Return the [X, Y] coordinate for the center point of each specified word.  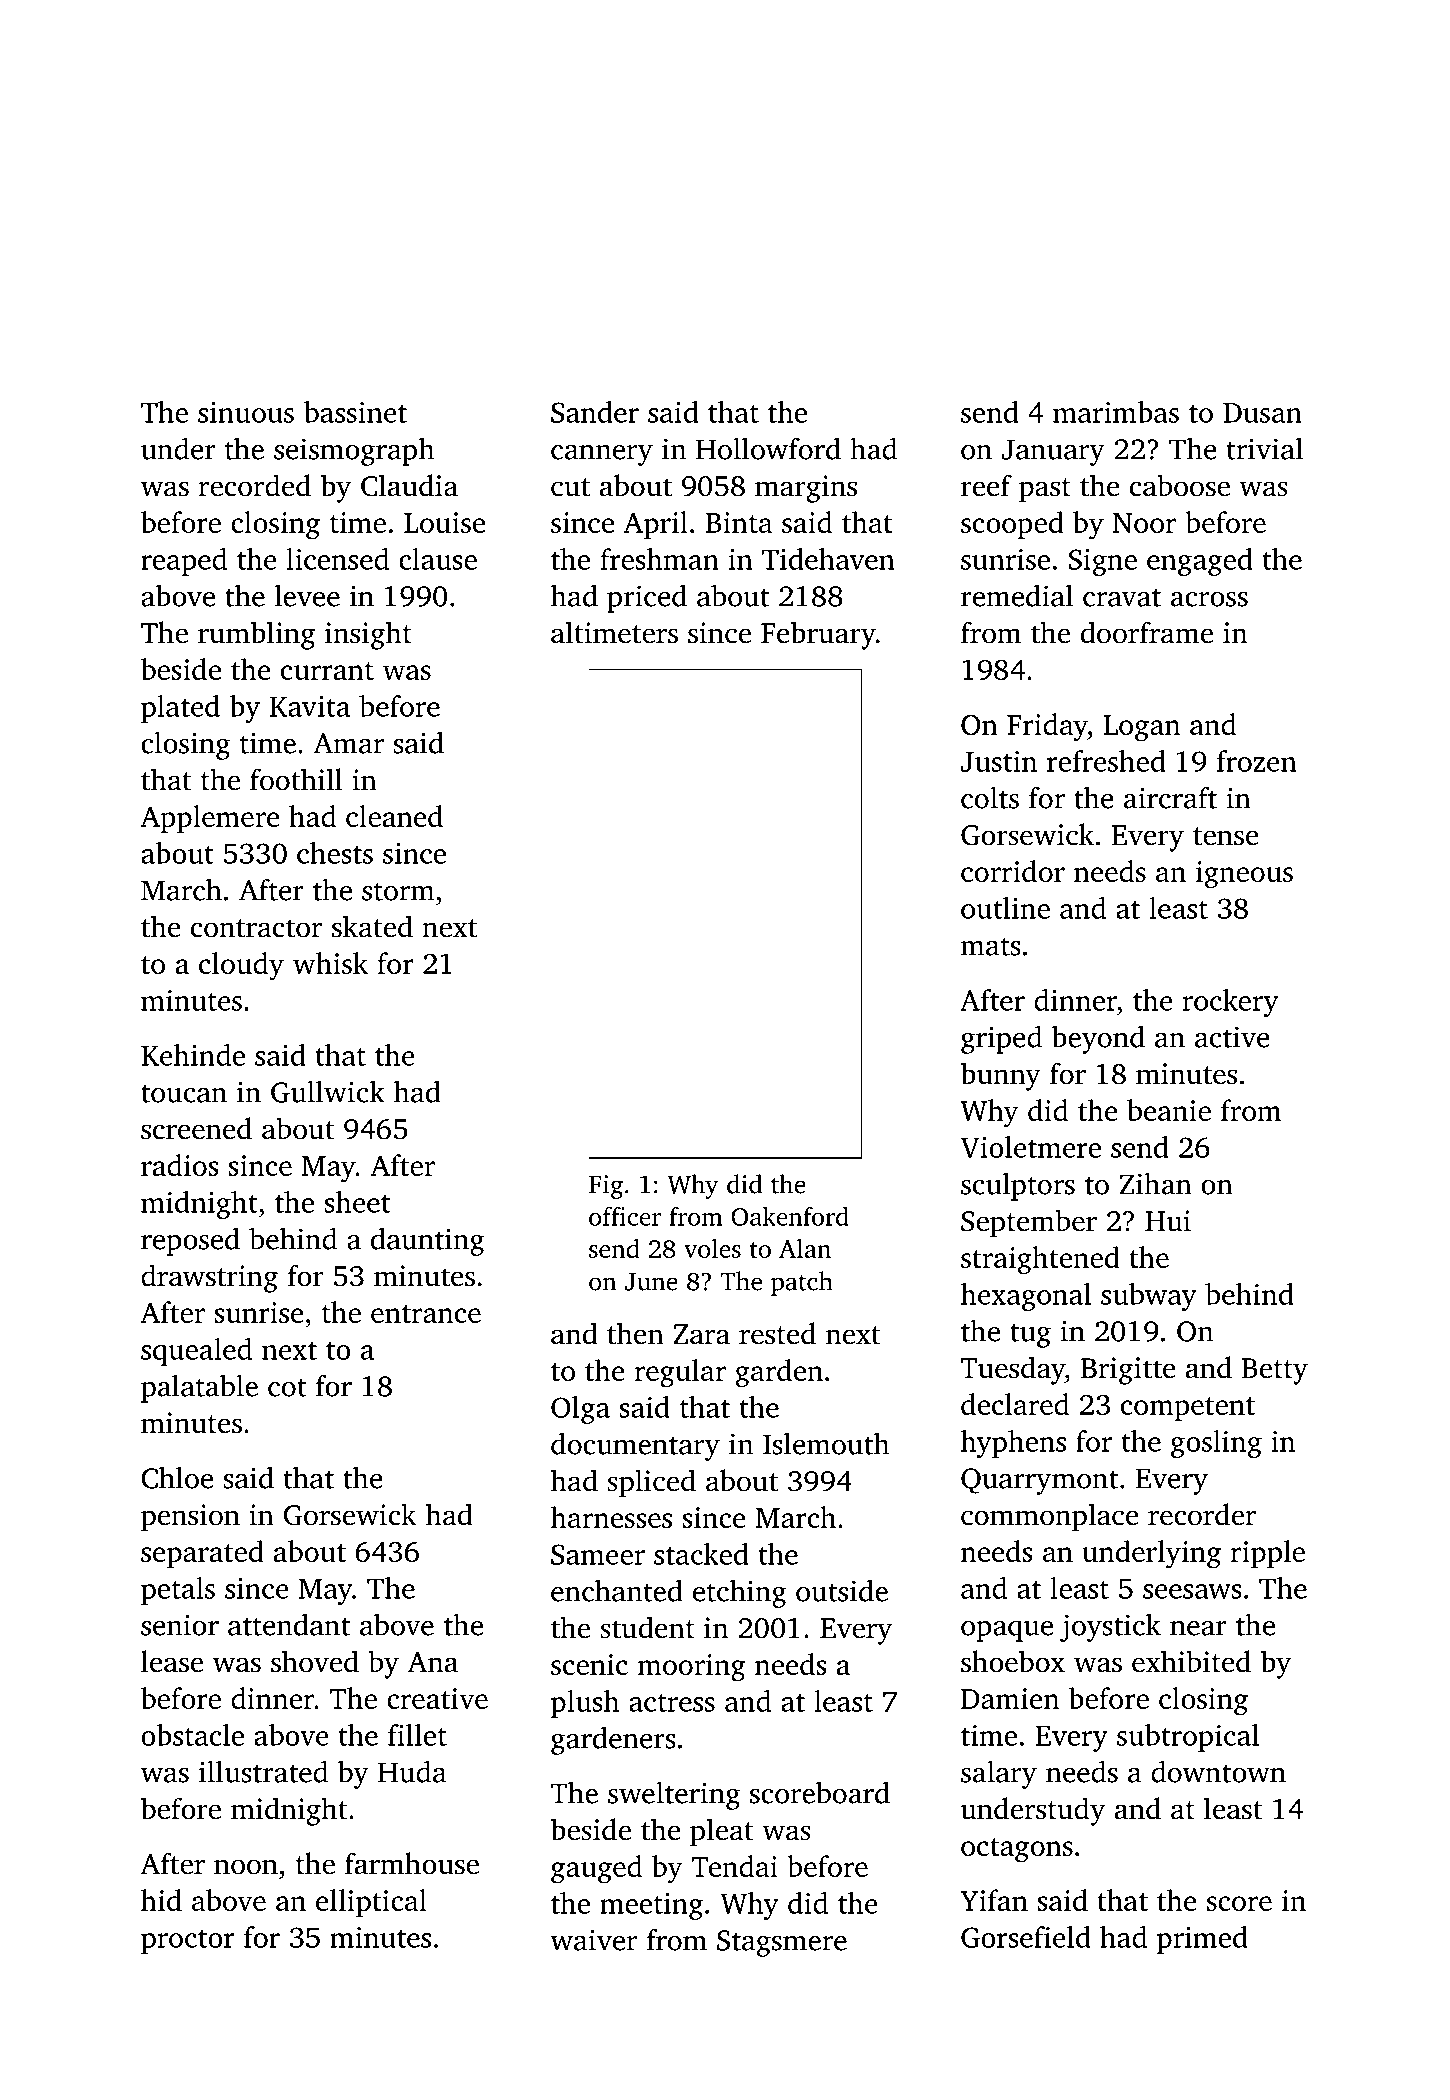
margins [806, 489]
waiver [593, 1940]
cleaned [394, 816]
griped [1001, 1040]
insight [368, 635]
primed [1202, 1940]
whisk [330, 963]
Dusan [1262, 413]
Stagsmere [782, 1943]
